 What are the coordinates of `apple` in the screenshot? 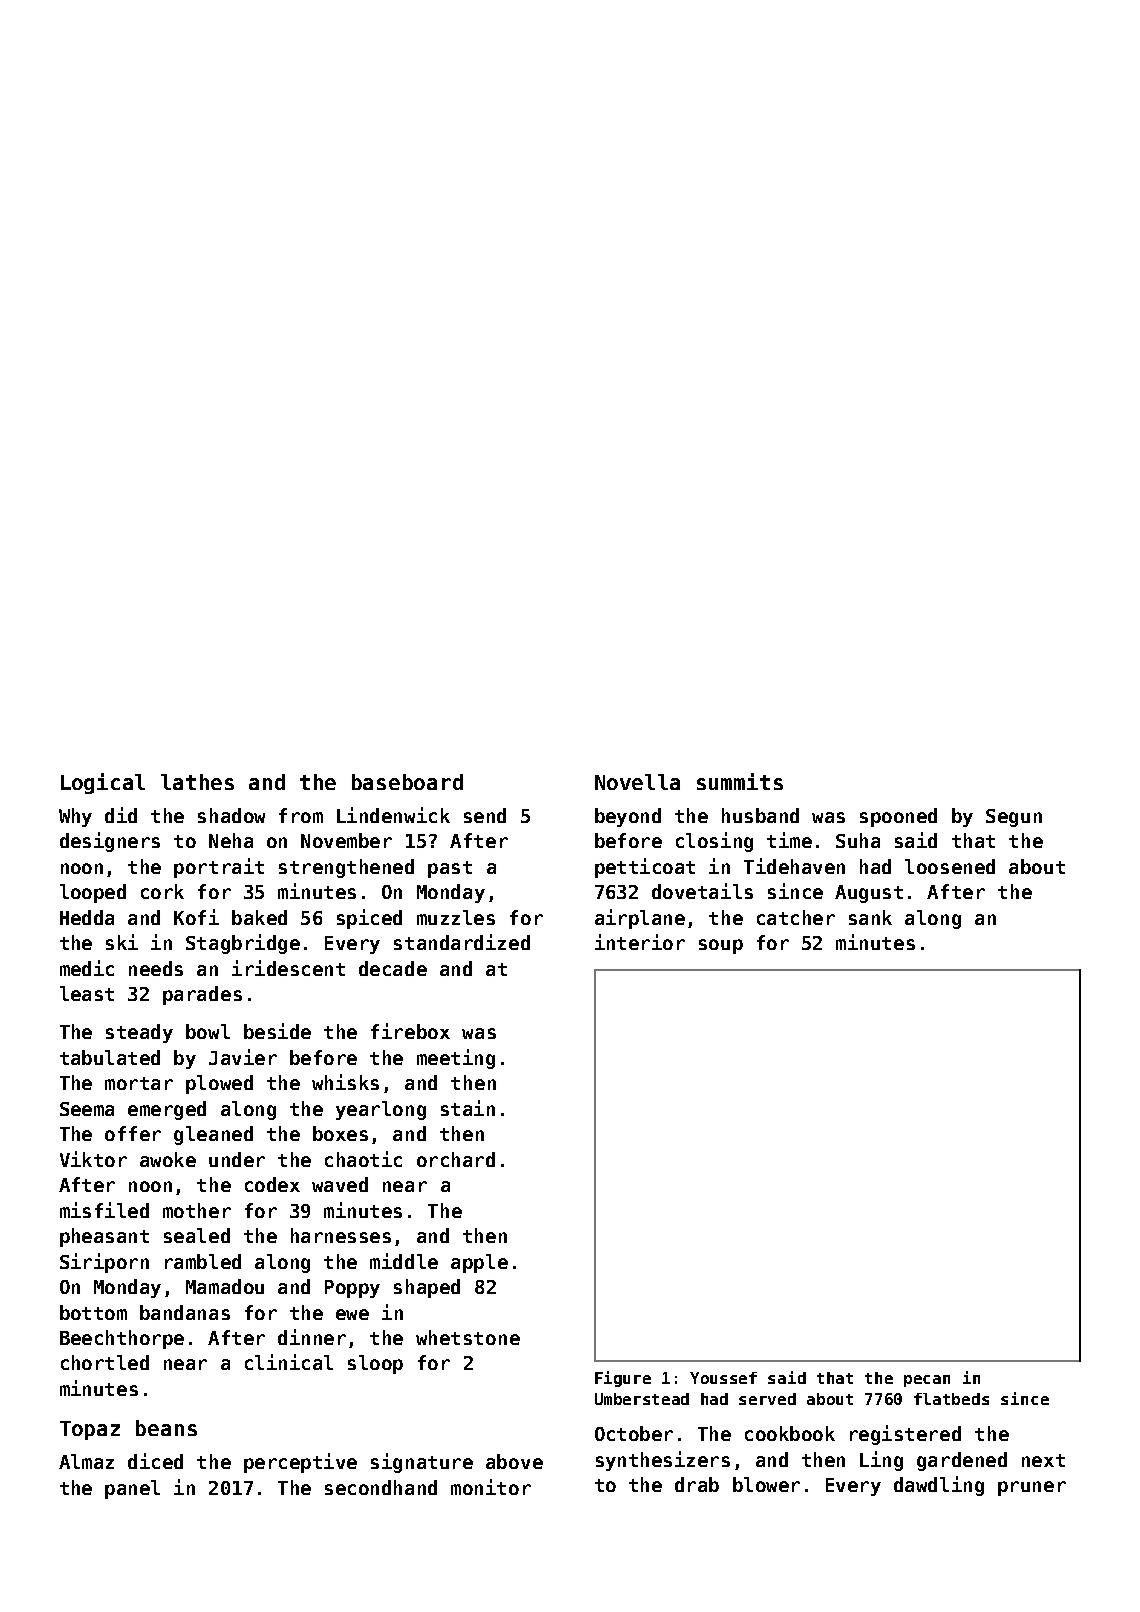 It's located at (479, 1263).
